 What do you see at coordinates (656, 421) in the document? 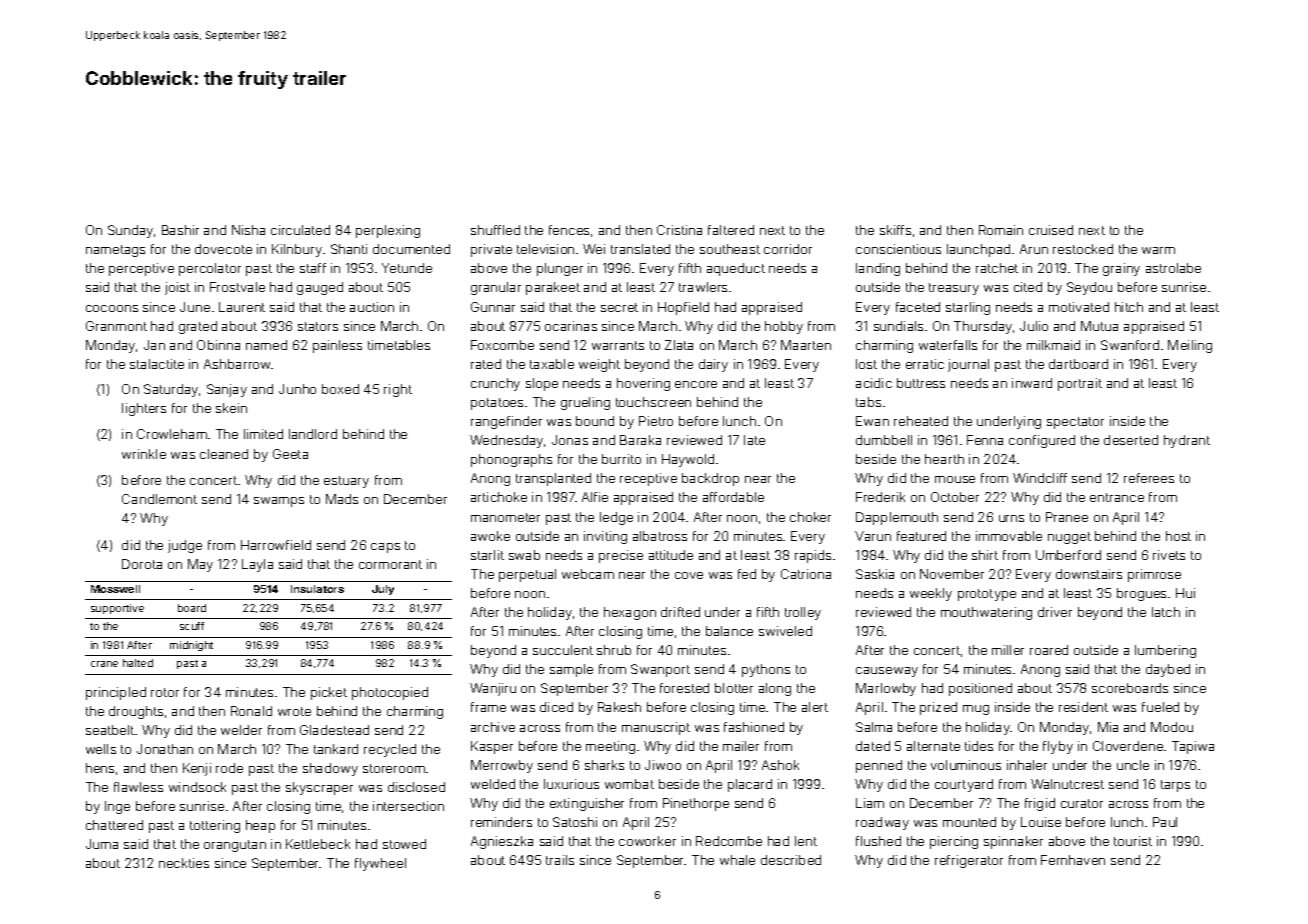
I see `Pietro` at bounding box center [656, 421].
